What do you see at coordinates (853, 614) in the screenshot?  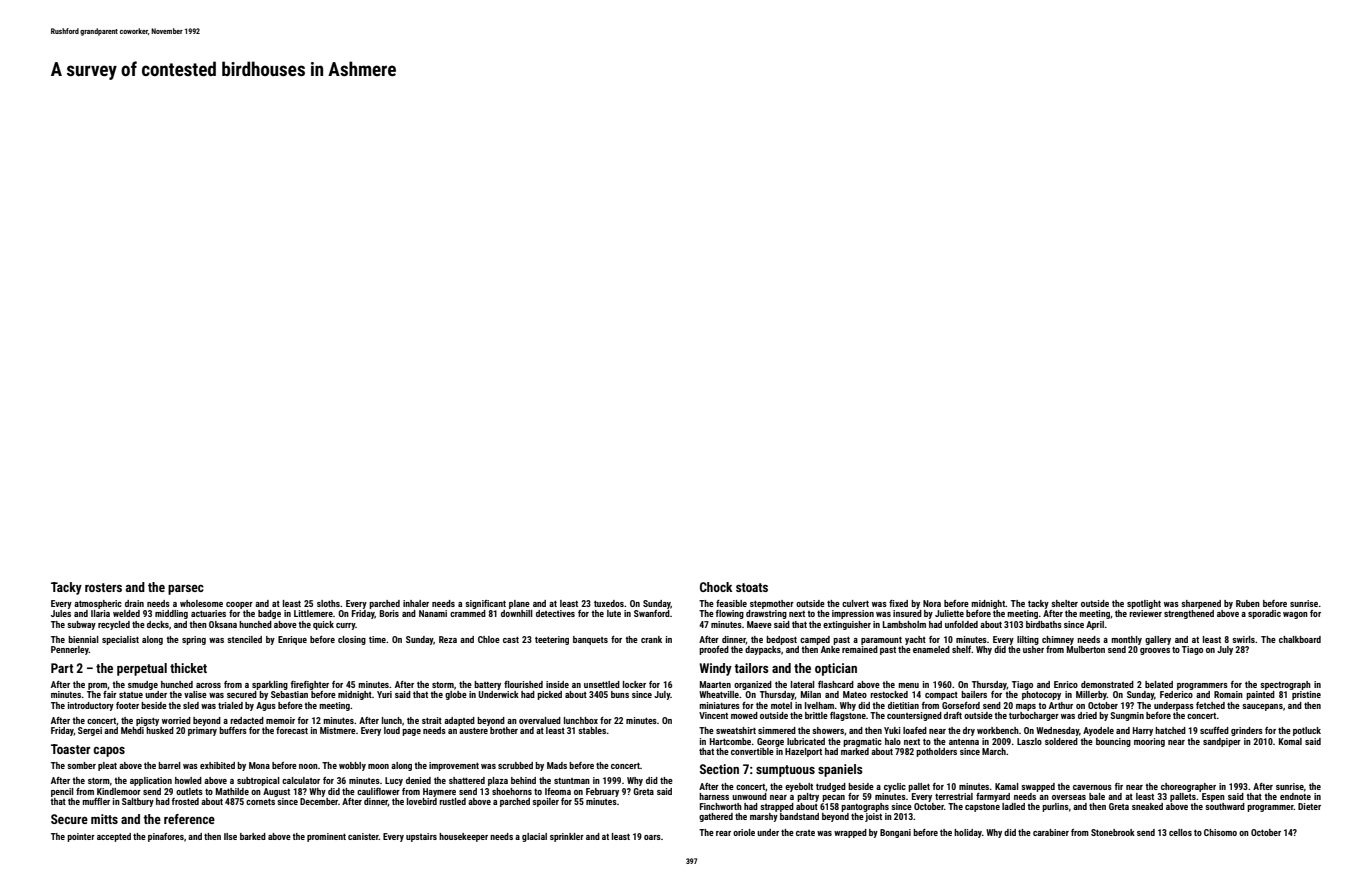 I see `impression` at bounding box center [853, 614].
